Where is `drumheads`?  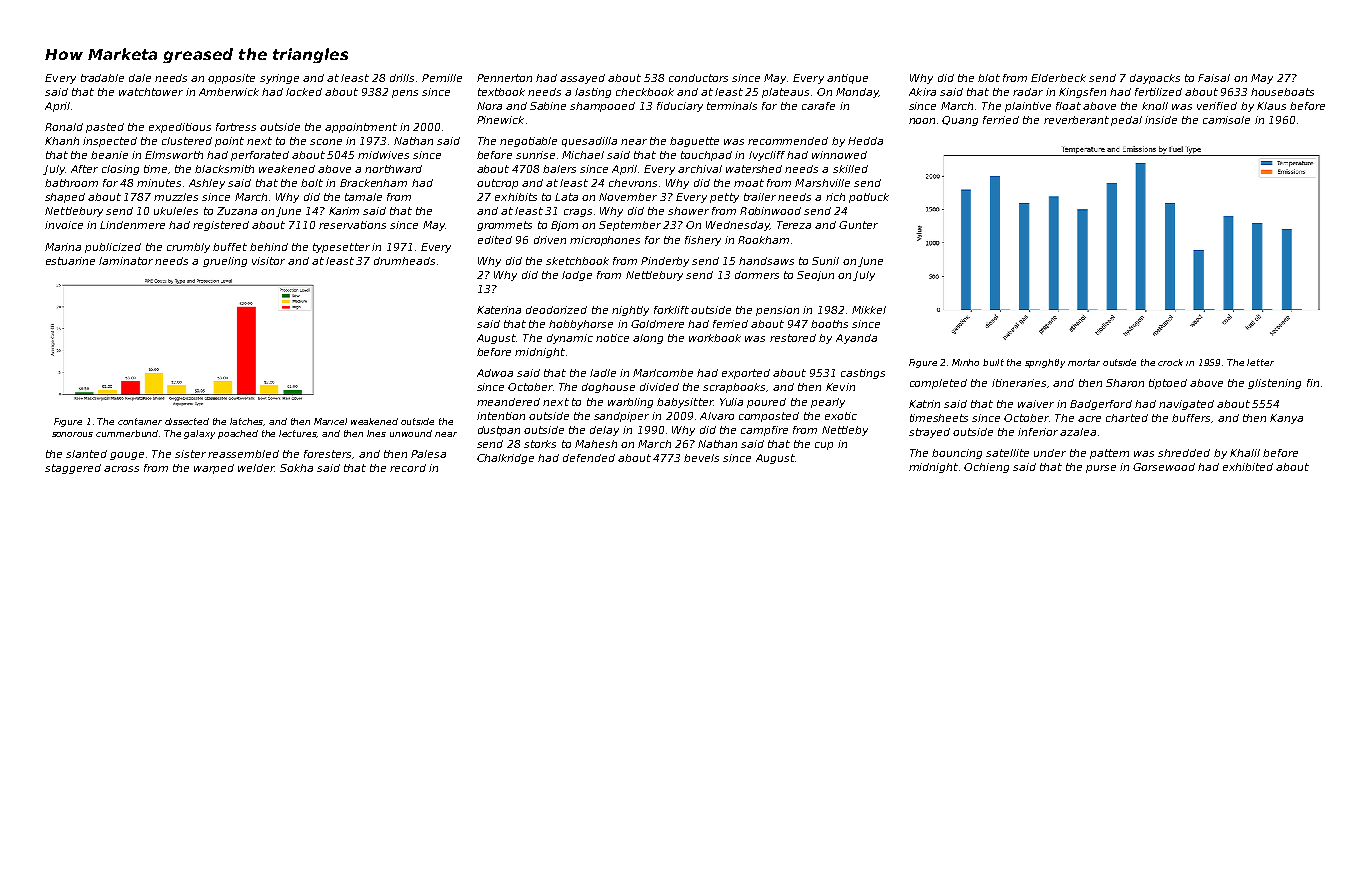 drumheads is located at coordinates (404, 261).
